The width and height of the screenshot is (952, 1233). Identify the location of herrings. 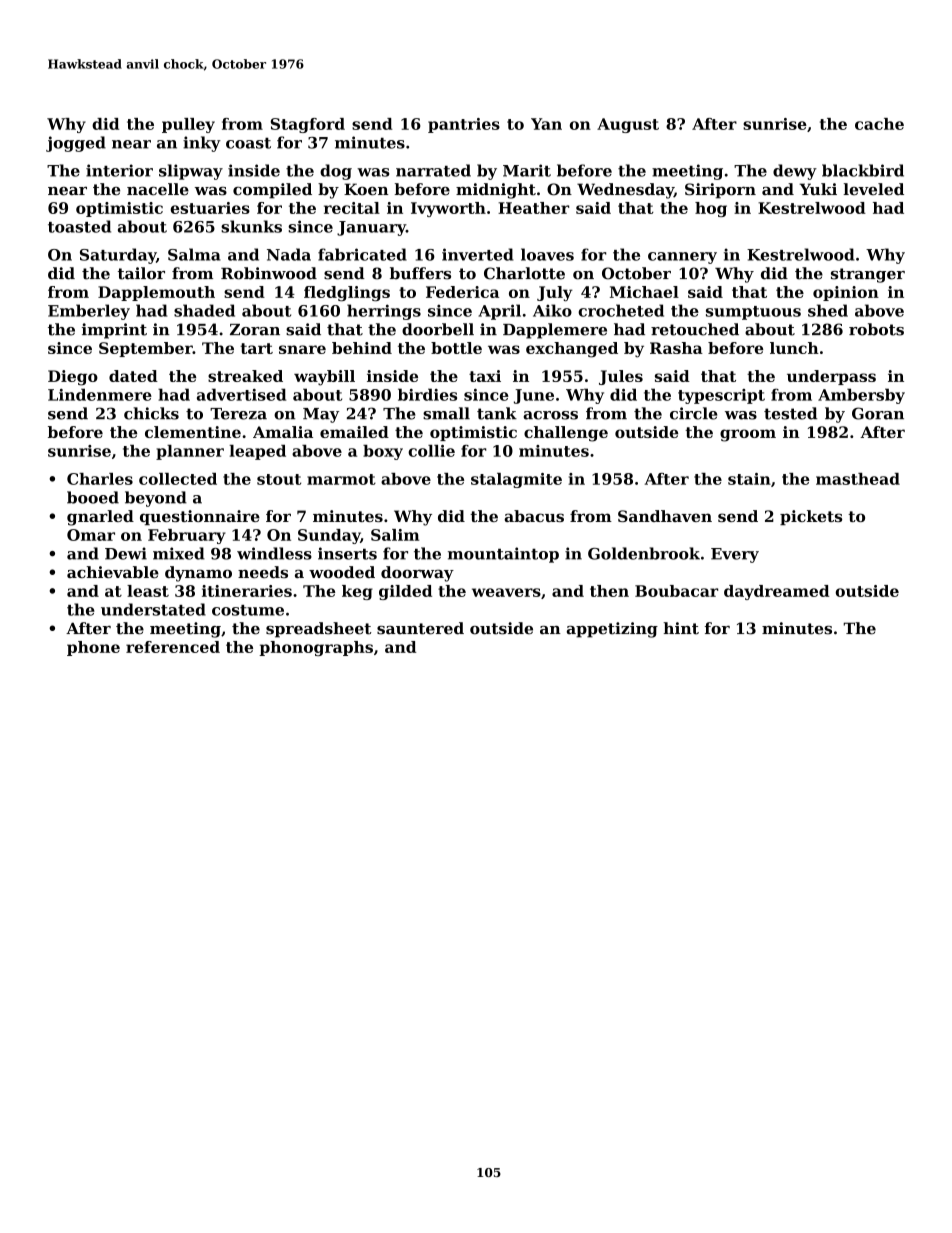
(384, 312).
